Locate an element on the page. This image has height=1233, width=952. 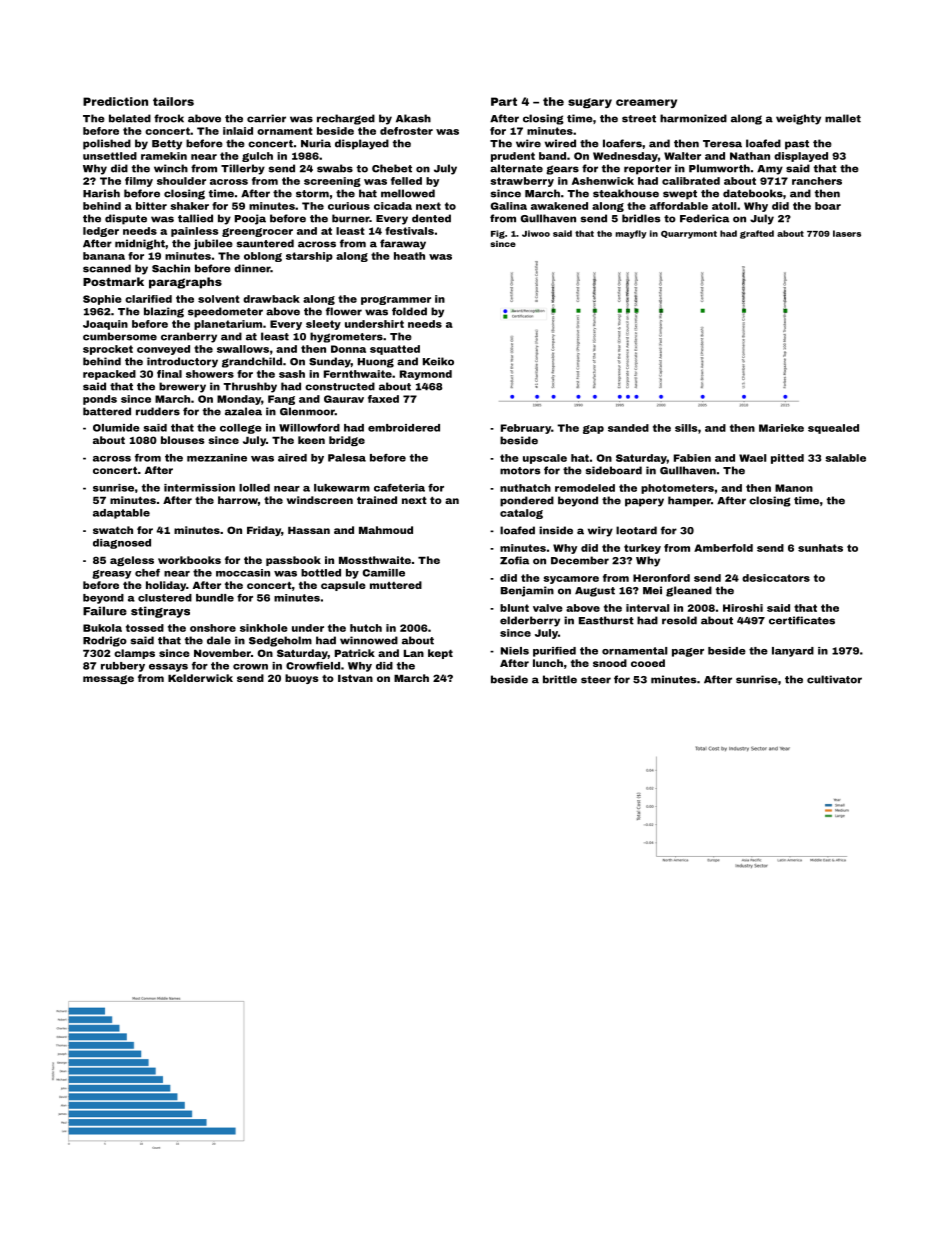
introductory is located at coordinates (182, 362).
